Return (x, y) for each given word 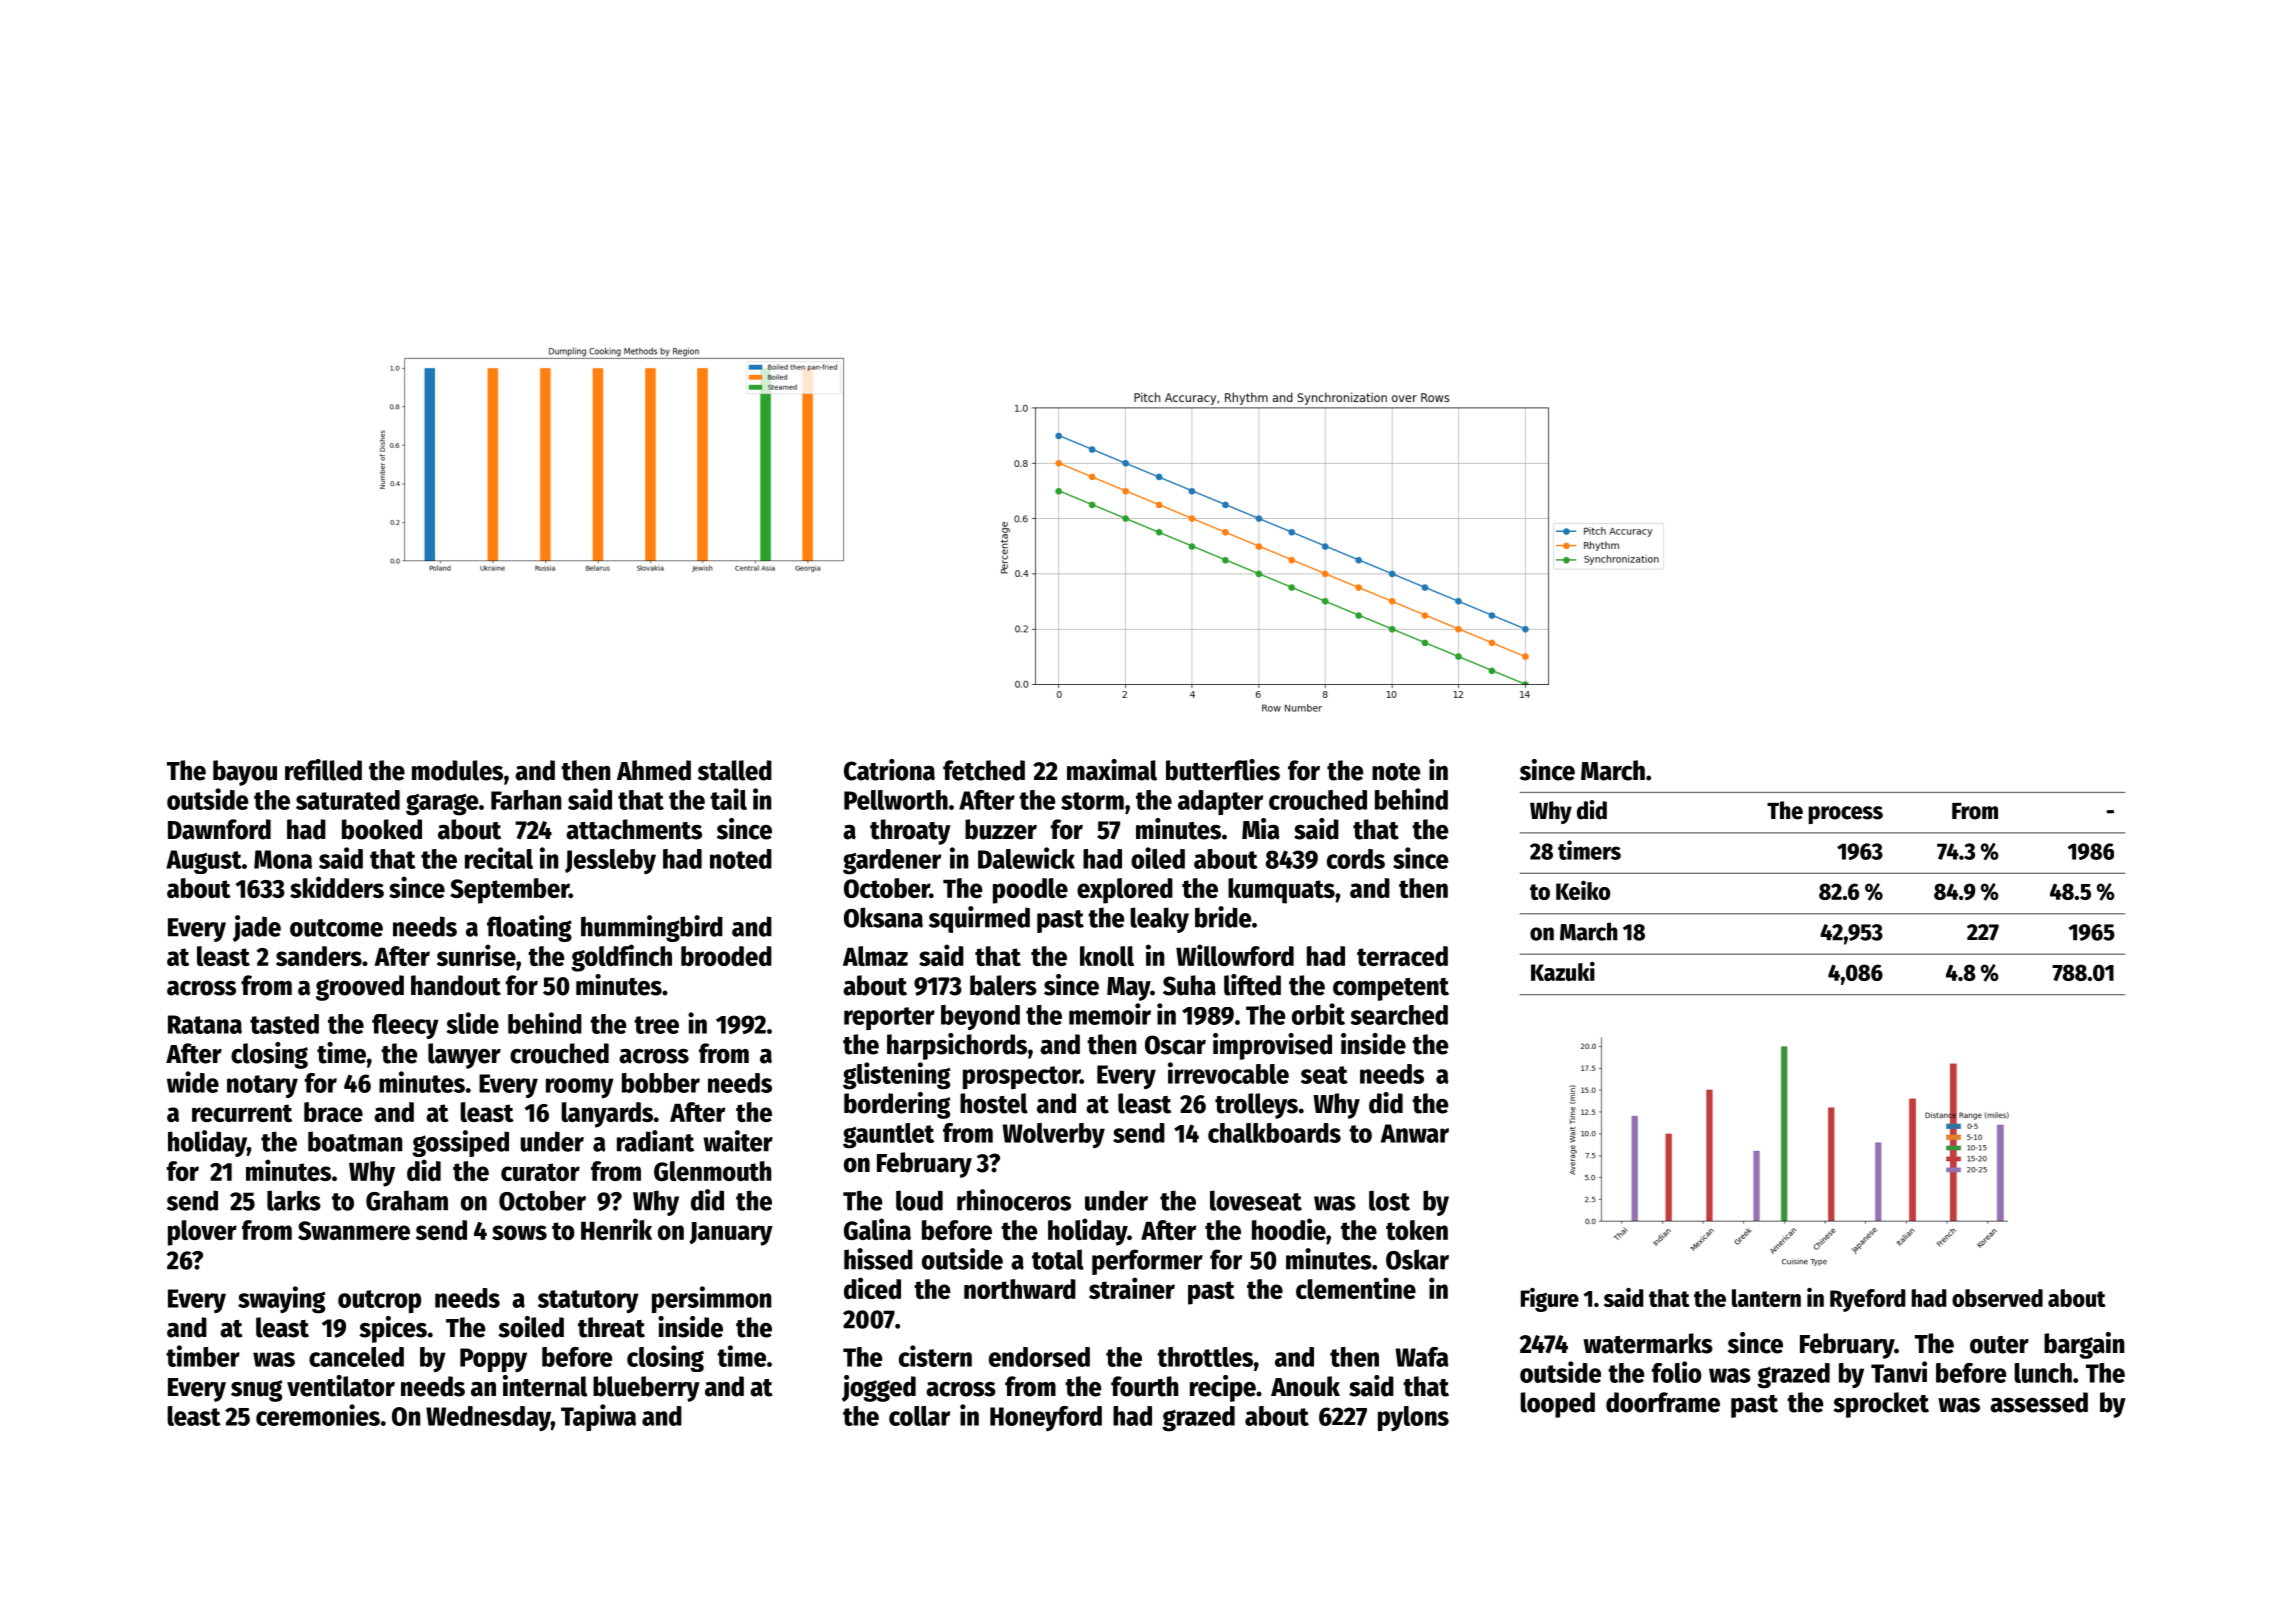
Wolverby (1053, 1135)
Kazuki (1563, 971)
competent (1391, 989)
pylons (1413, 1418)
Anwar (1415, 1133)
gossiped (460, 1143)
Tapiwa (598, 1417)
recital (499, 858)
